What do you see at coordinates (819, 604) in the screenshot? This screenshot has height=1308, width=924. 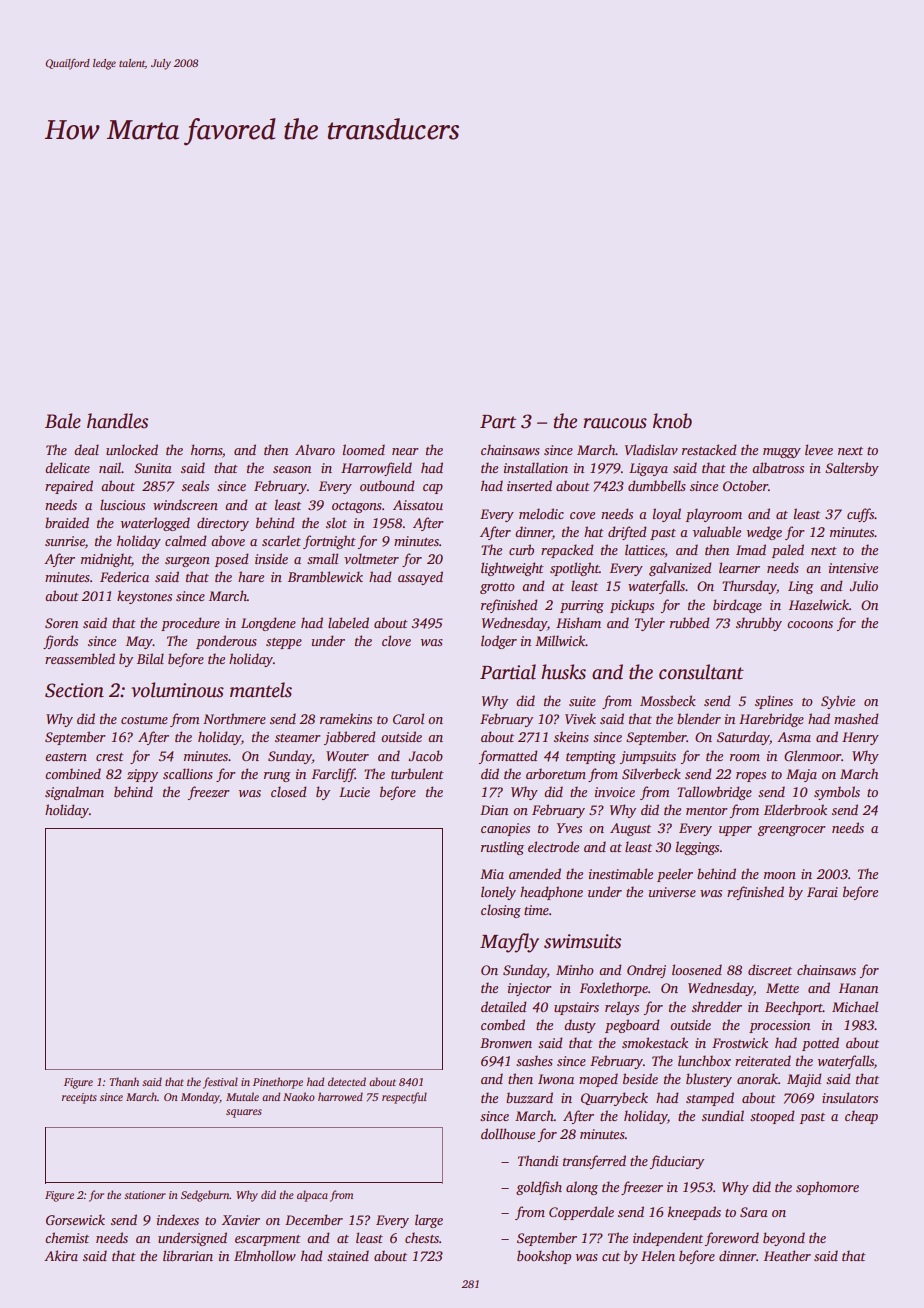 I see `Hazelwick` at bounding box center [819, 604].
